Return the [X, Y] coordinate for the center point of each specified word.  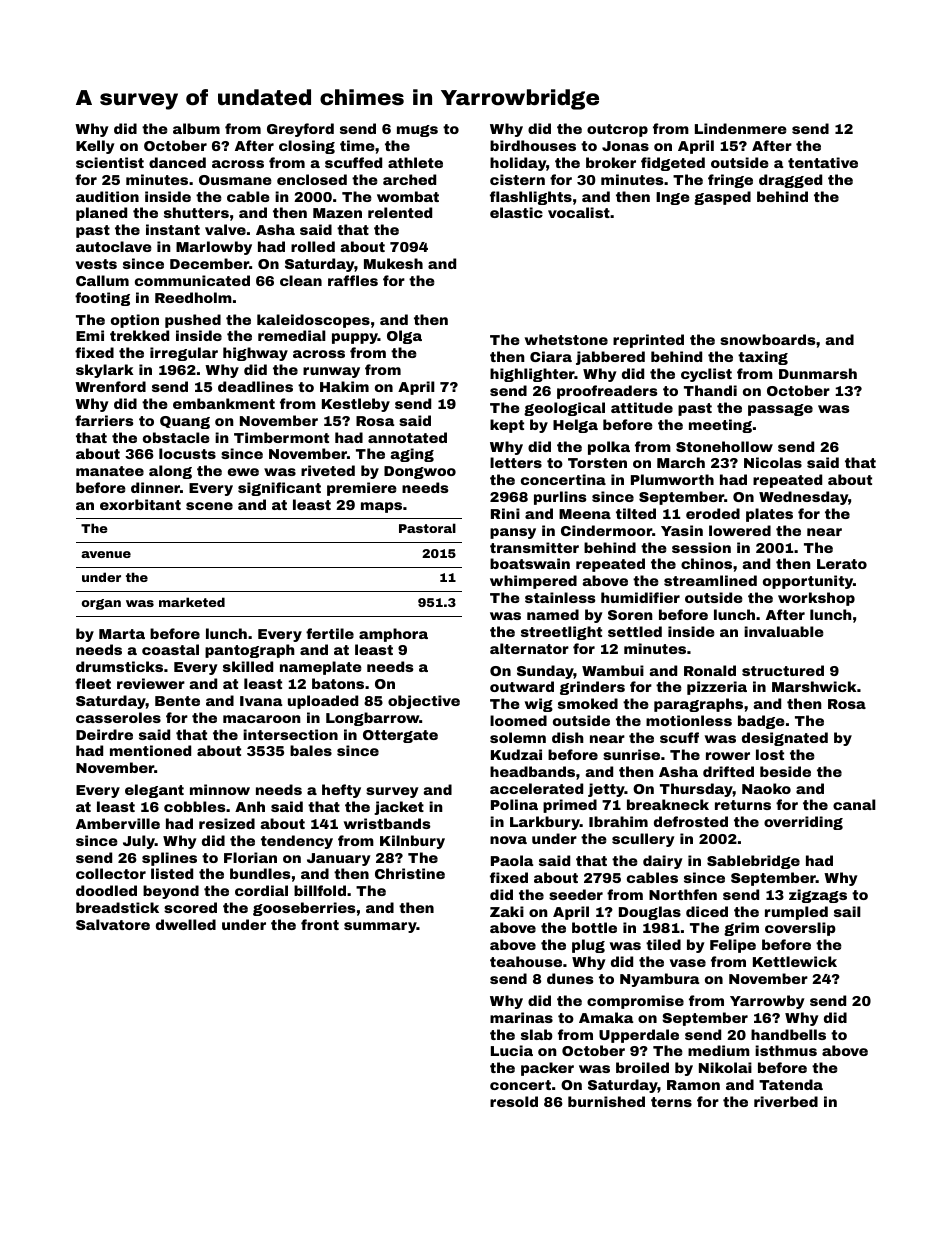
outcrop [617, 130]
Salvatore [113, 924]
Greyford [300, 130]
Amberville [118, 823]
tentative [823, 162]
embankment [224, 403]
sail [847, 911]
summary [380, 927]
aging [412, 455]
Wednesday [803, 498]
